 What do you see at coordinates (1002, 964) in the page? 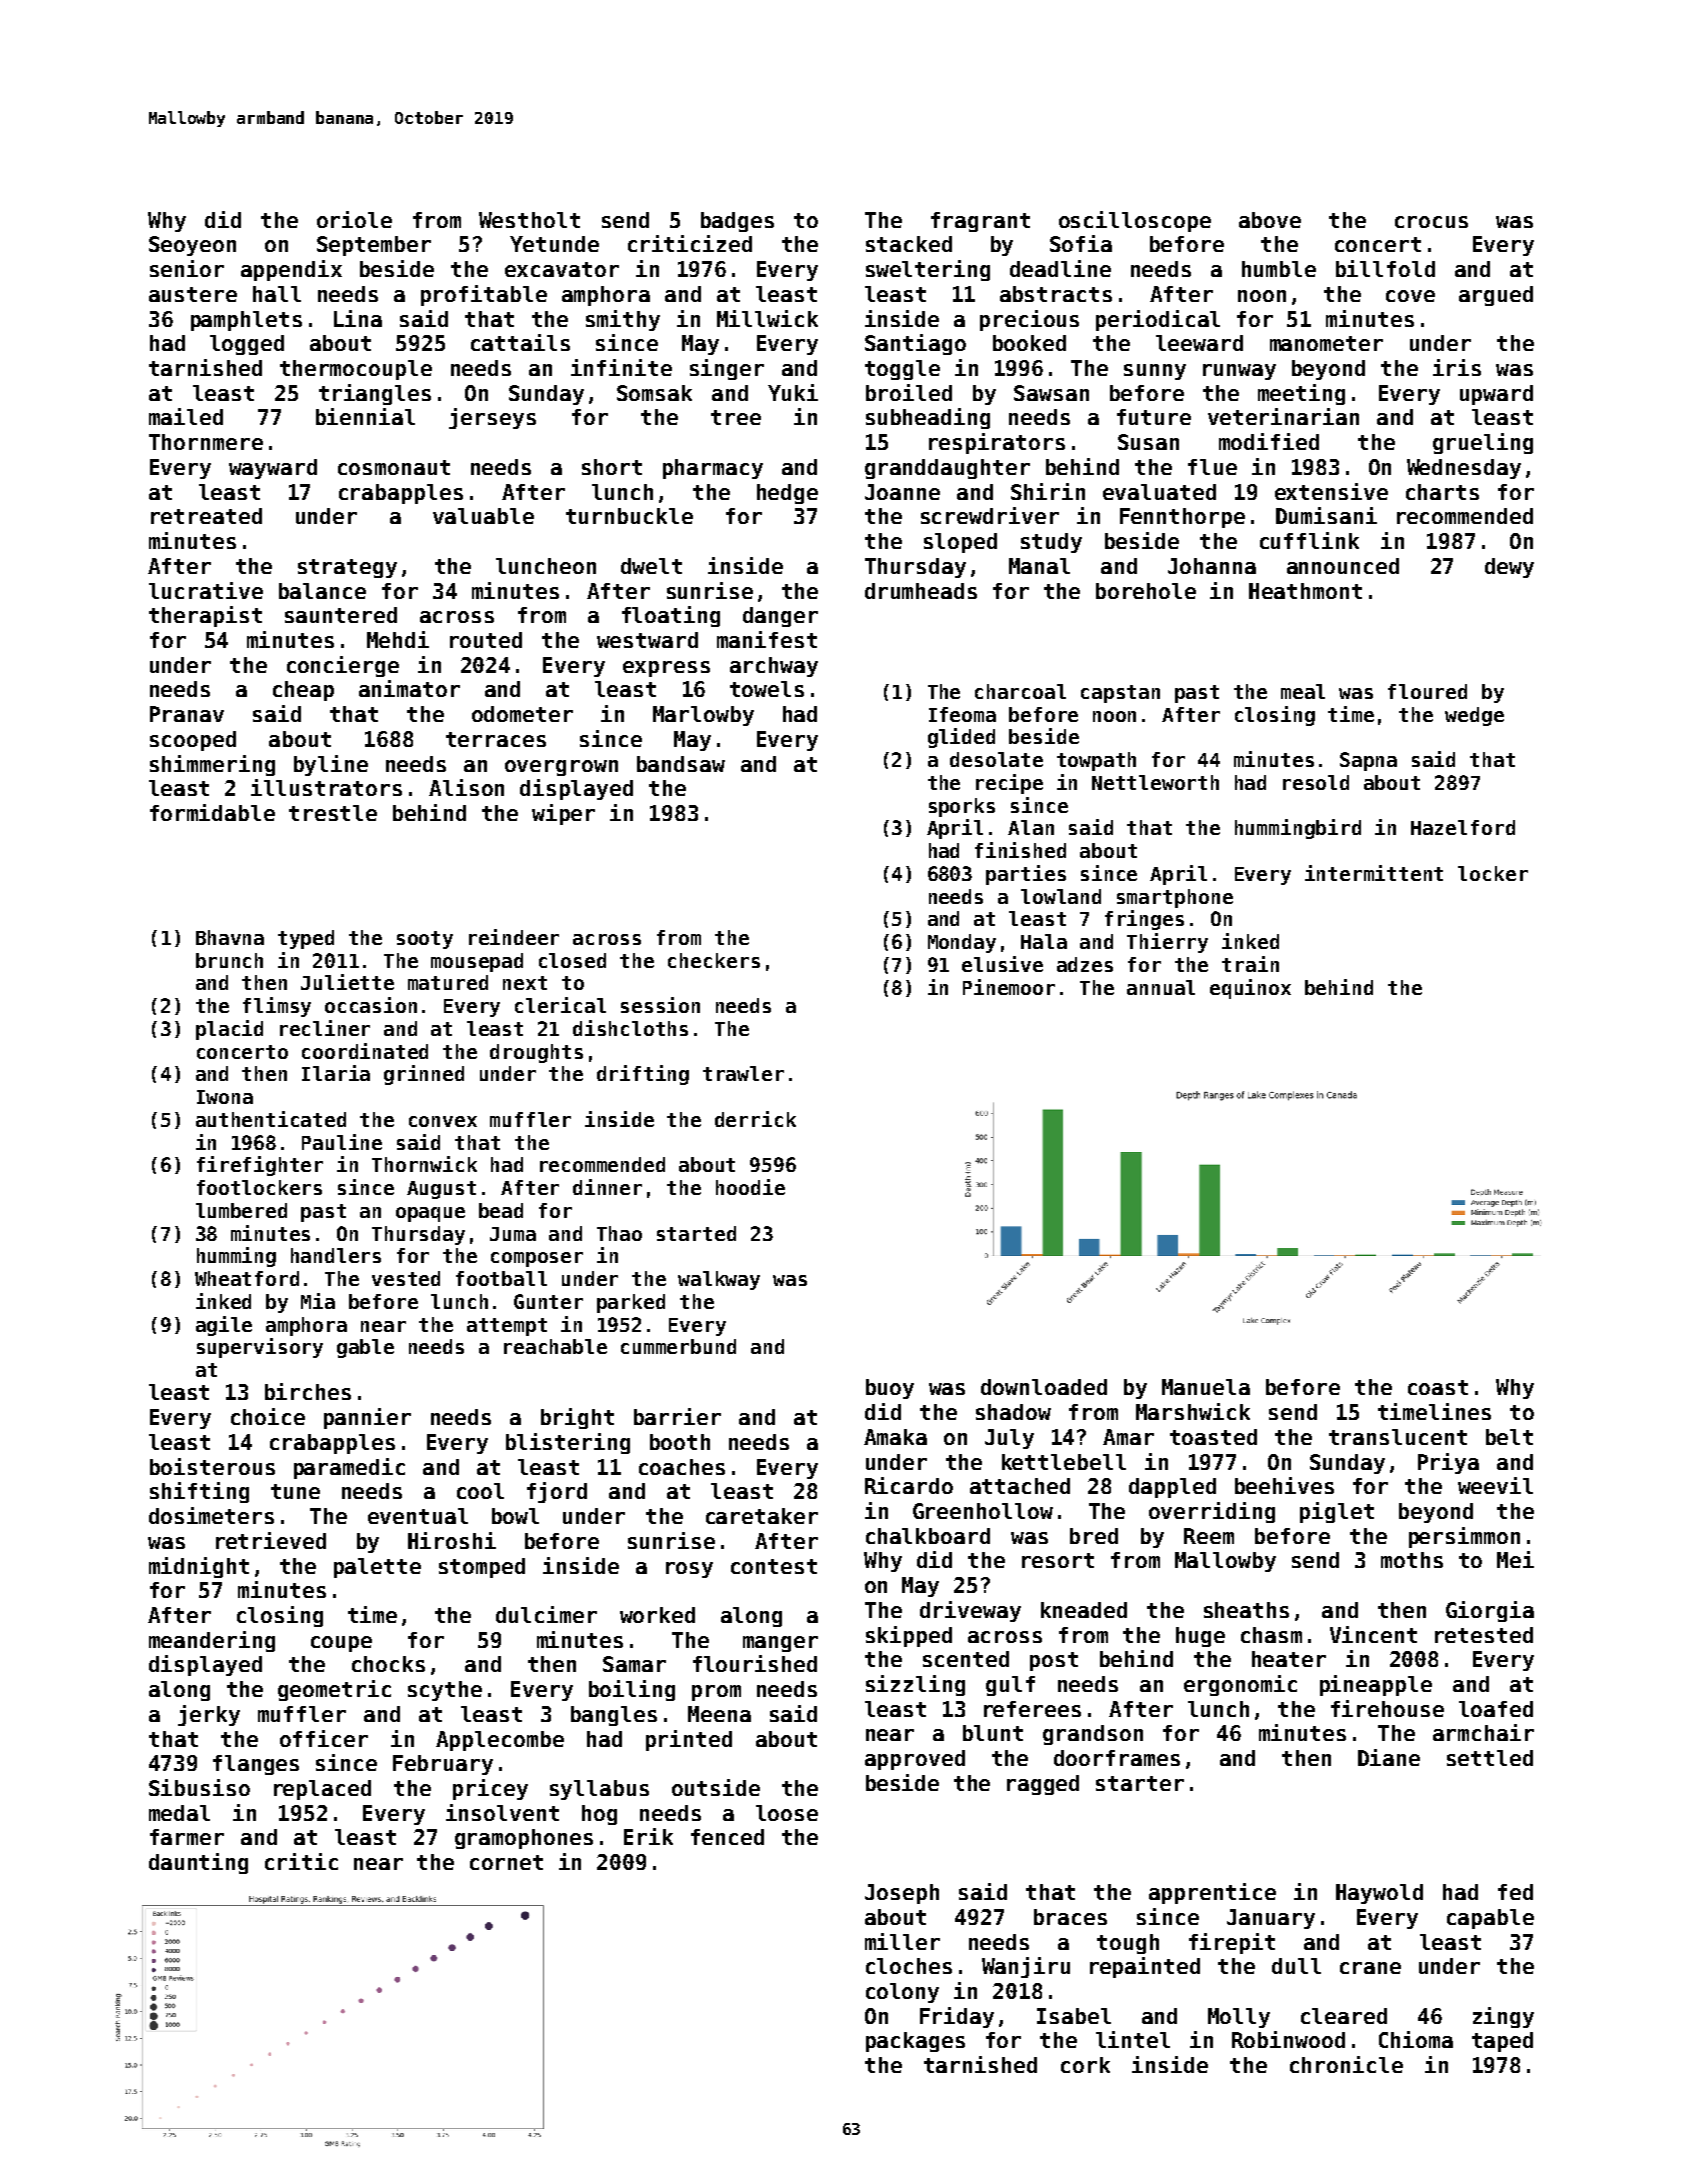
I see `elusive` at bounding box center [1002, 964].
